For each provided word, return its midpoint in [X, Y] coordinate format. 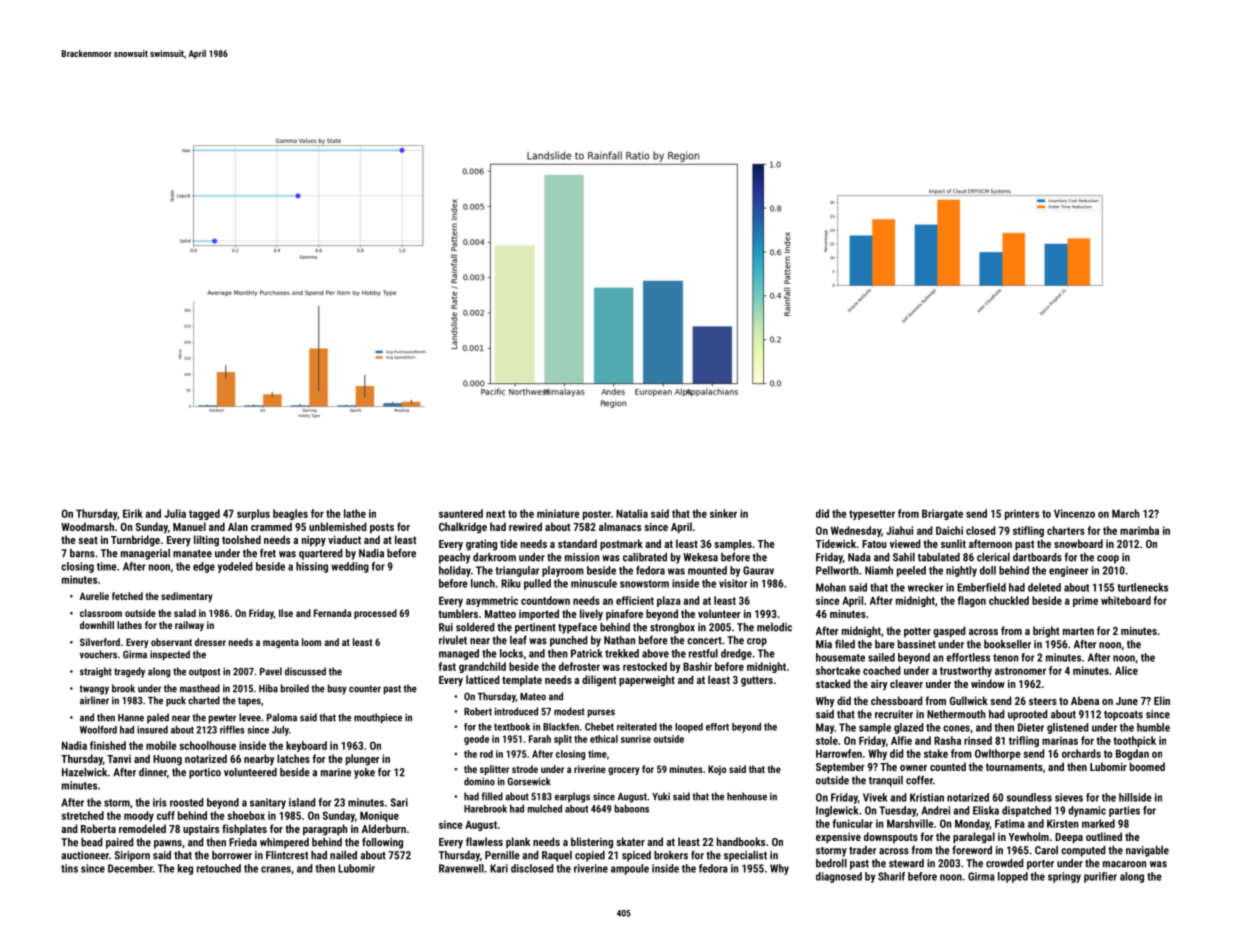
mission [582, 557]
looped [689, 728]
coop [1108, 559]
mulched [545, 808]
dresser [210, 642]
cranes [276, 869]
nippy [314, 541]
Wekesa [700, 557]
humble [1153, 727]
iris [160, 802]
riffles [232, 729]
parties [1124, 811]
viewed [905, 543]
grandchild [482, 667]
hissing [312, 567]
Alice [1126, 670]
